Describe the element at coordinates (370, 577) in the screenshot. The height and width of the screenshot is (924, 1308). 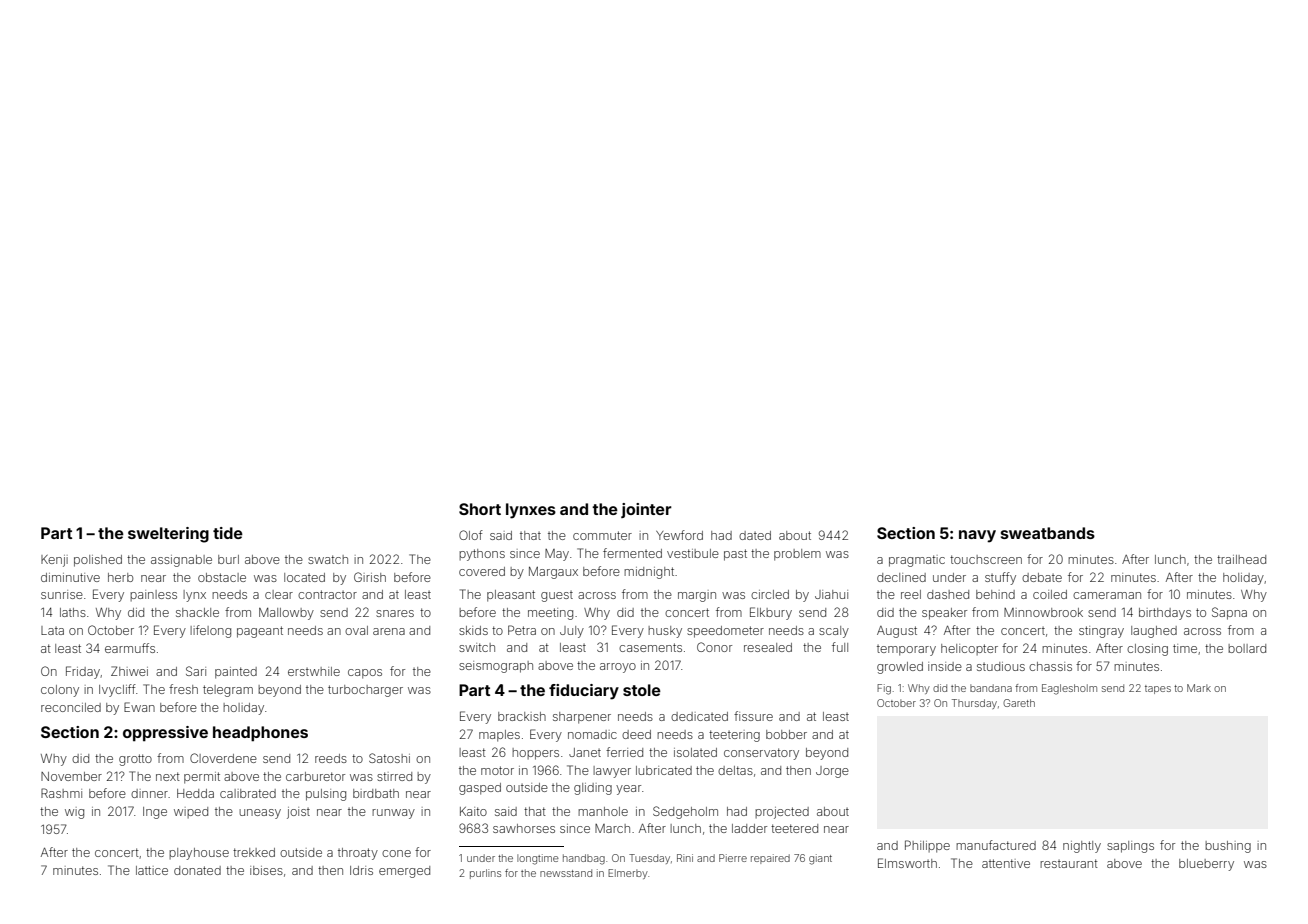
I see `Girish` at that location.
